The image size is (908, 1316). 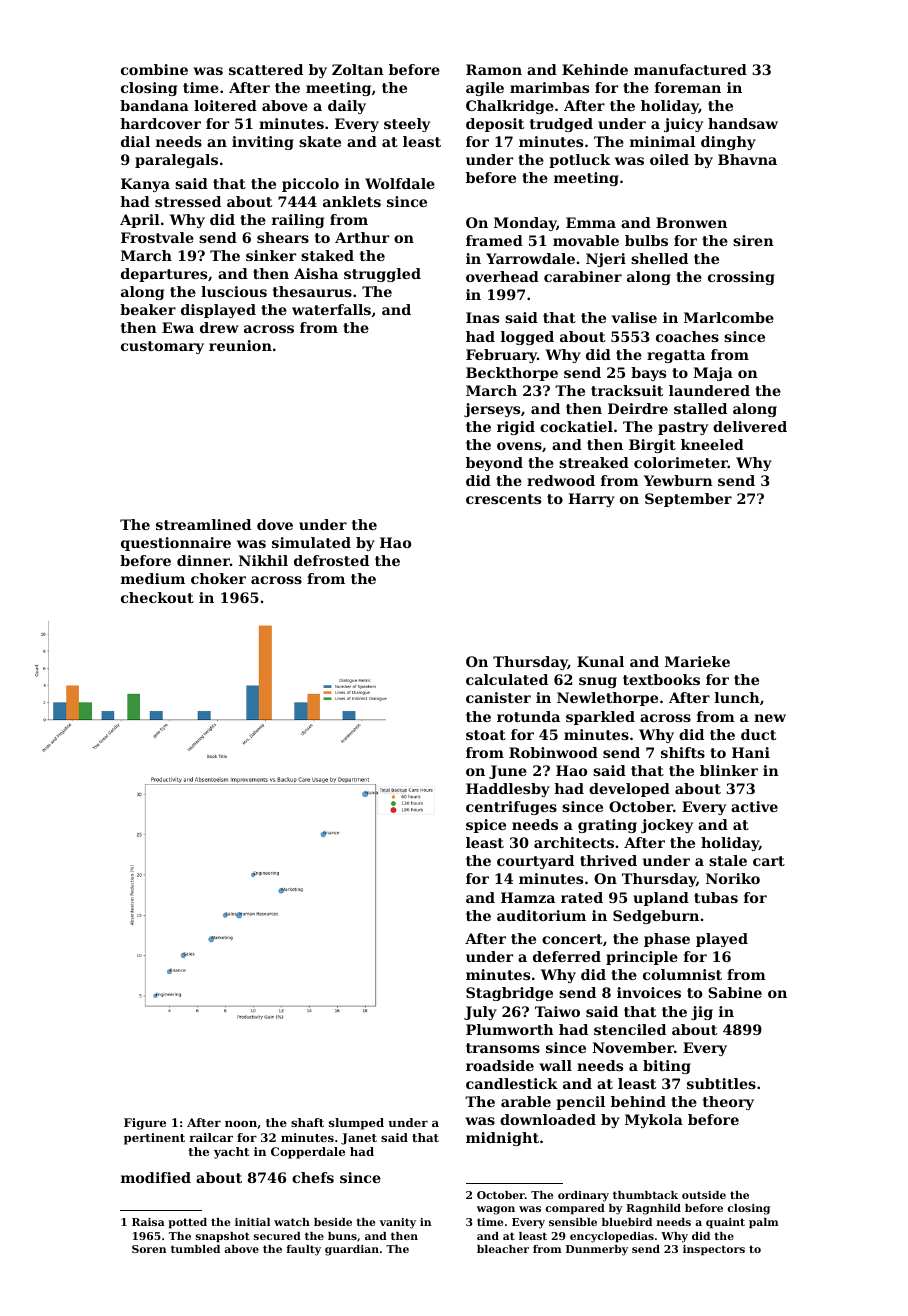 What do you see at coordinates (240, 345) in the screenshot?
I see `reunion` at bounding box center [240, 345].
